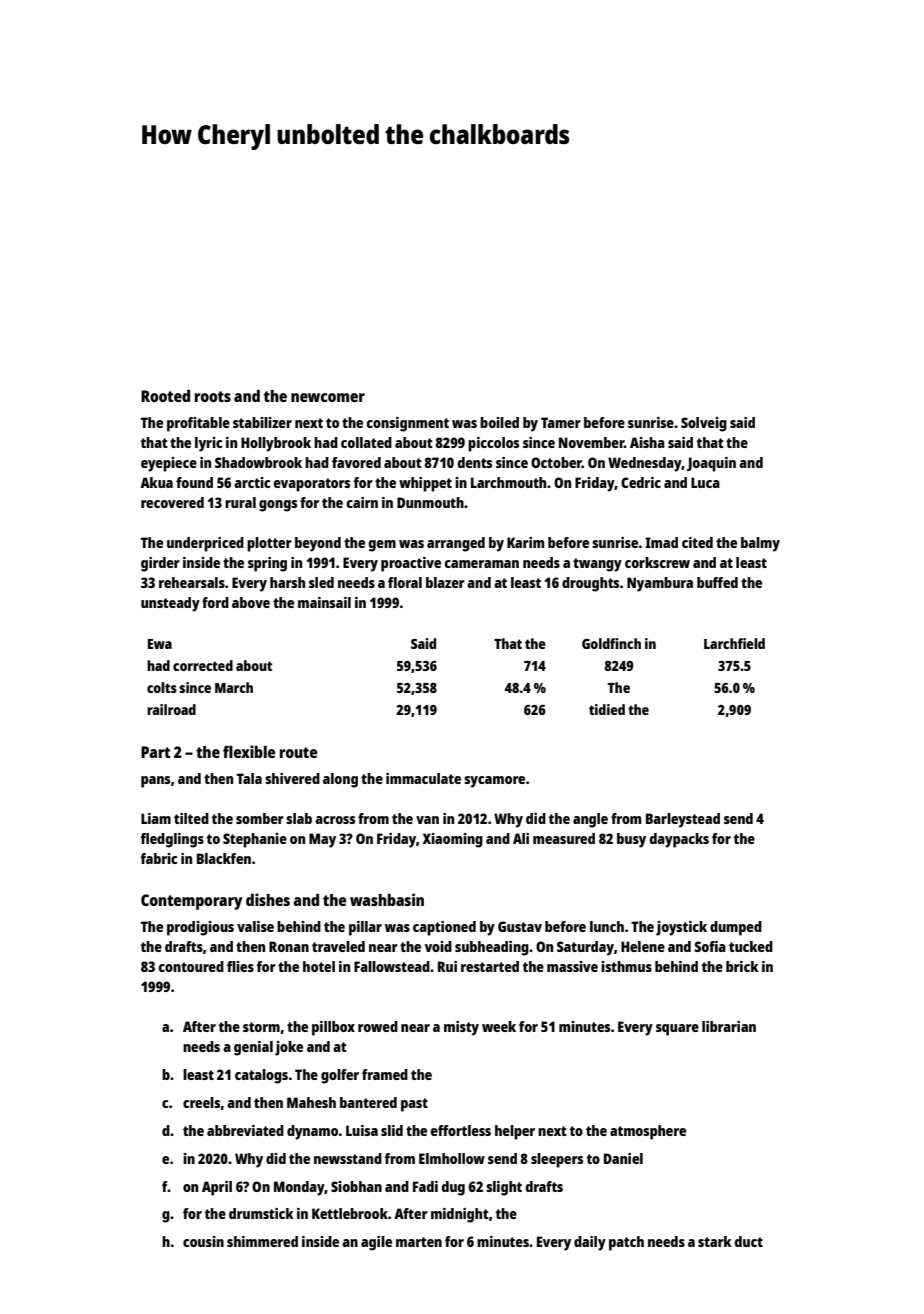  Describe the element at coordinates (156, 482) in the screenshot. I see `Akua` at that location.
